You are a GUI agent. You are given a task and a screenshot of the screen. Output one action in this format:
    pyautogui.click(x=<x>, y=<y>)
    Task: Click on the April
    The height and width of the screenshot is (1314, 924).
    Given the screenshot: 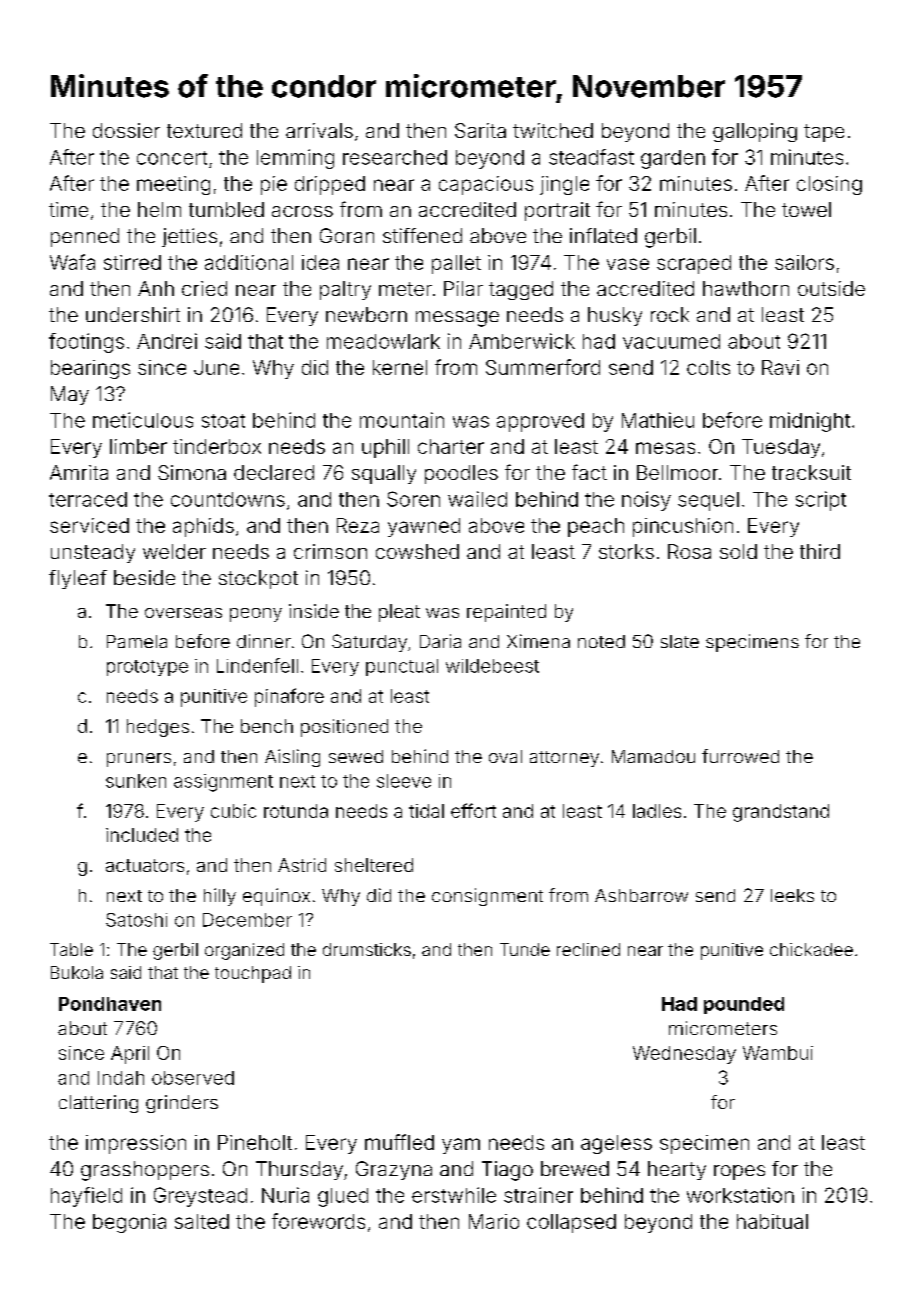 What is the action you would take?
    pyautogui.click(x=130, y=1055)
